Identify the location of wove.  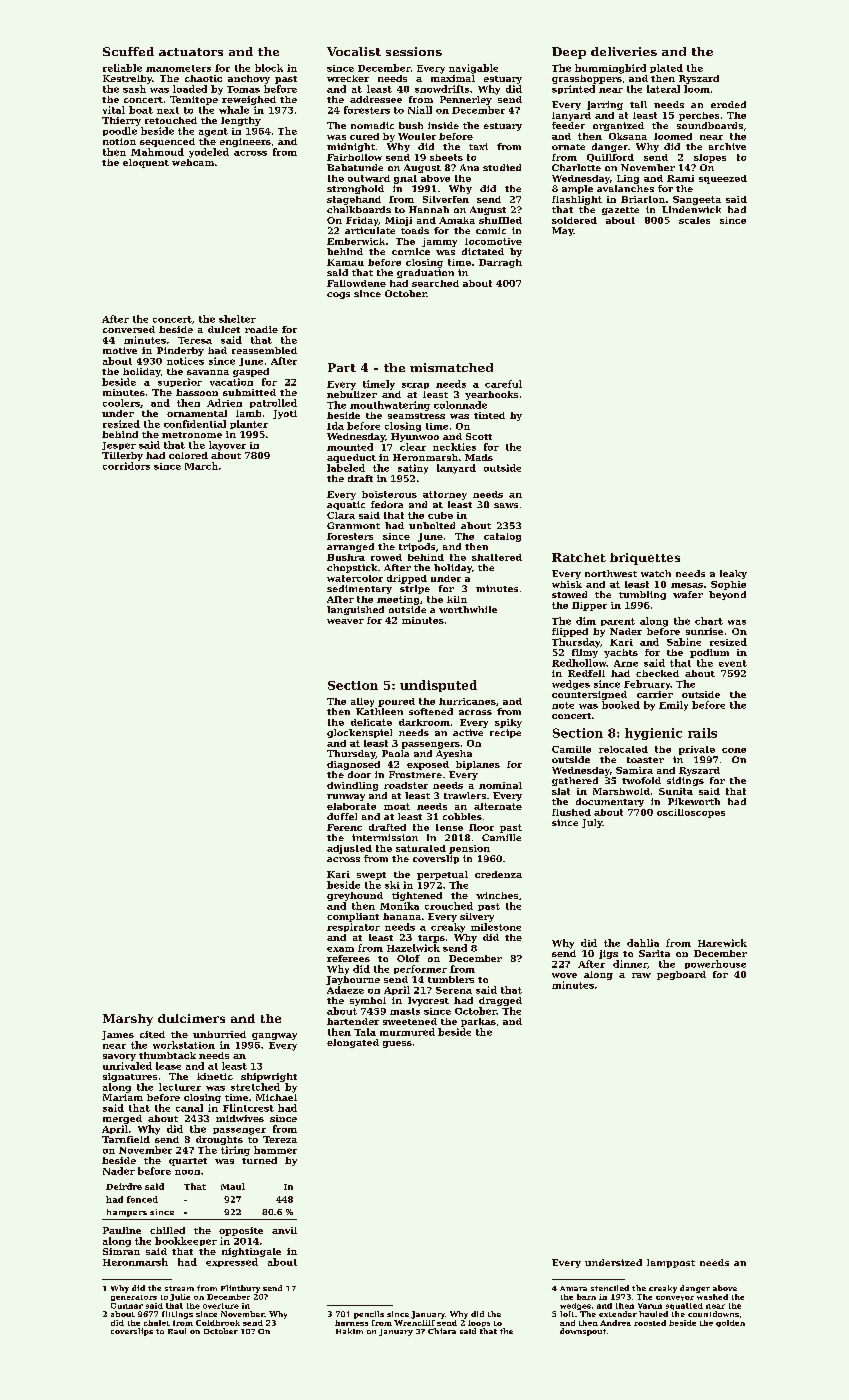
(564, 975).
